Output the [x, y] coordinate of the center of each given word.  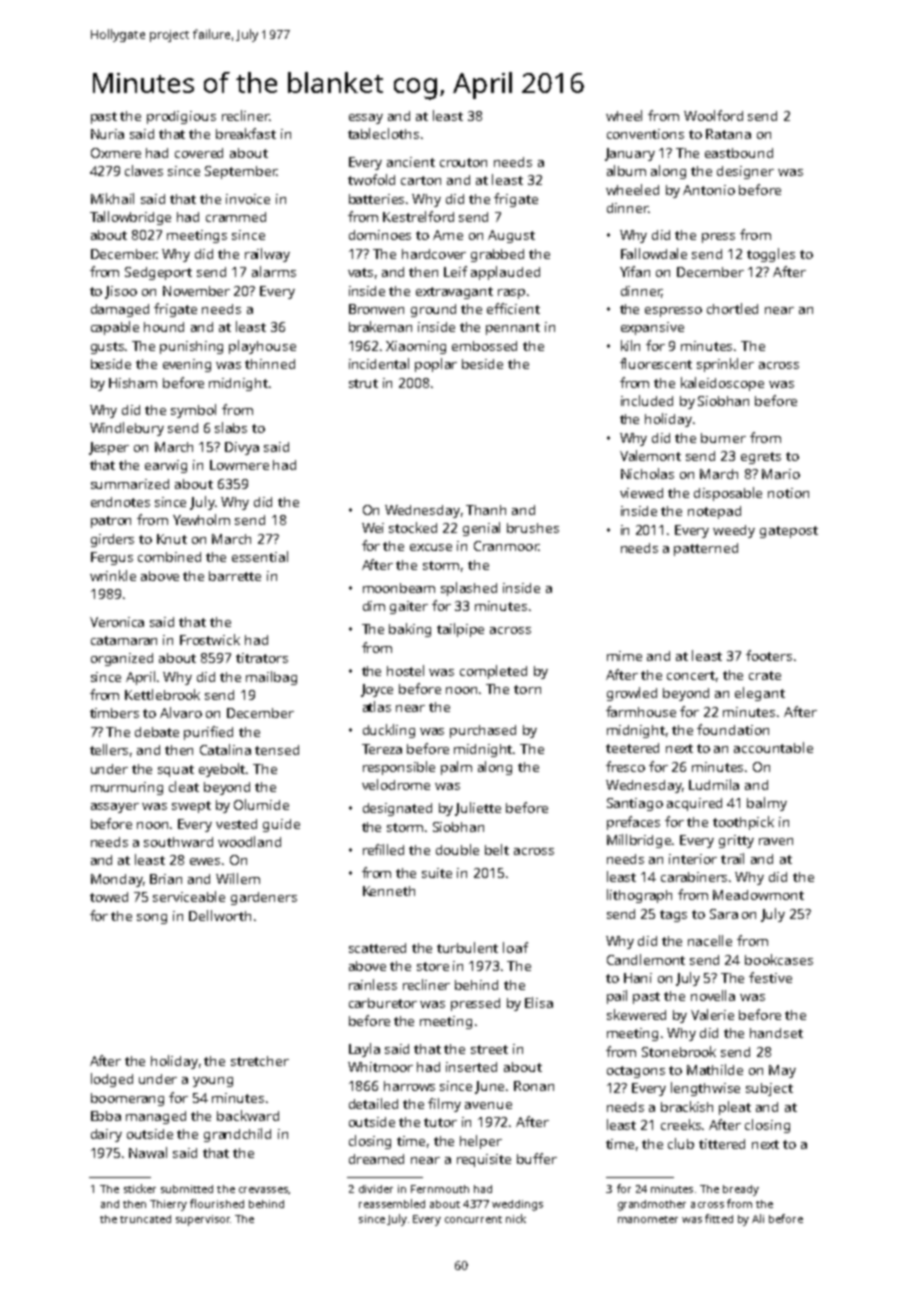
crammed [236, 217]
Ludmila [714, 784]
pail [617, 997]
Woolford [713, 115]
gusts [107, 348]
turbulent [467, 947]
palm [456, 768]
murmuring [127, 788]
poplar [436, 365]
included [647, 400]
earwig [166, 466]
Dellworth [220, 915]
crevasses [263, 1190]
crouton [463, 162]
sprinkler [725, 365]
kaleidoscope [722, 384]
